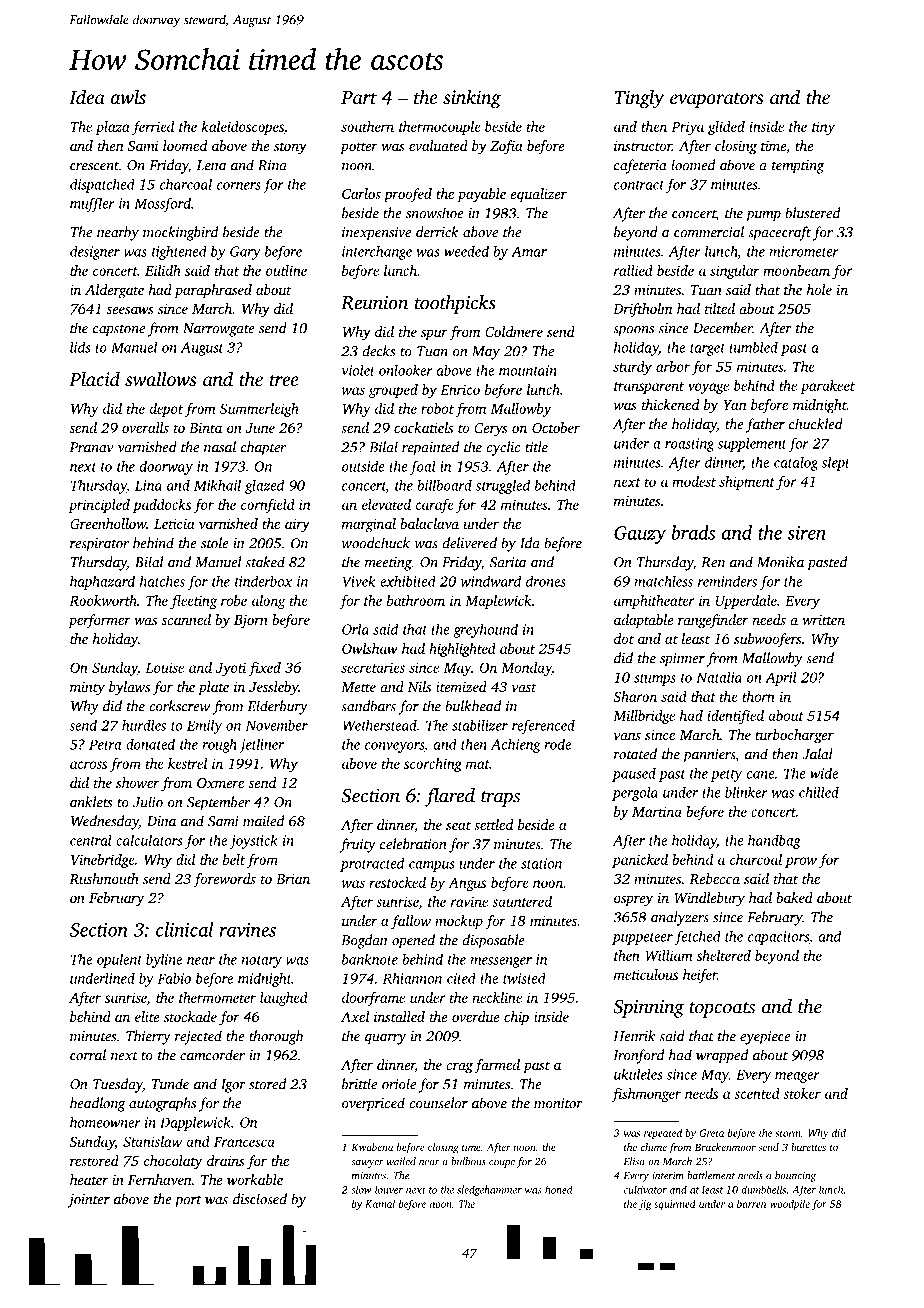 The width and height of the screenshot is (924, 1308). What do you see at coordinates (377, 253) in the screenshot?
I see `interchange` at bounding box center [377, 253].
